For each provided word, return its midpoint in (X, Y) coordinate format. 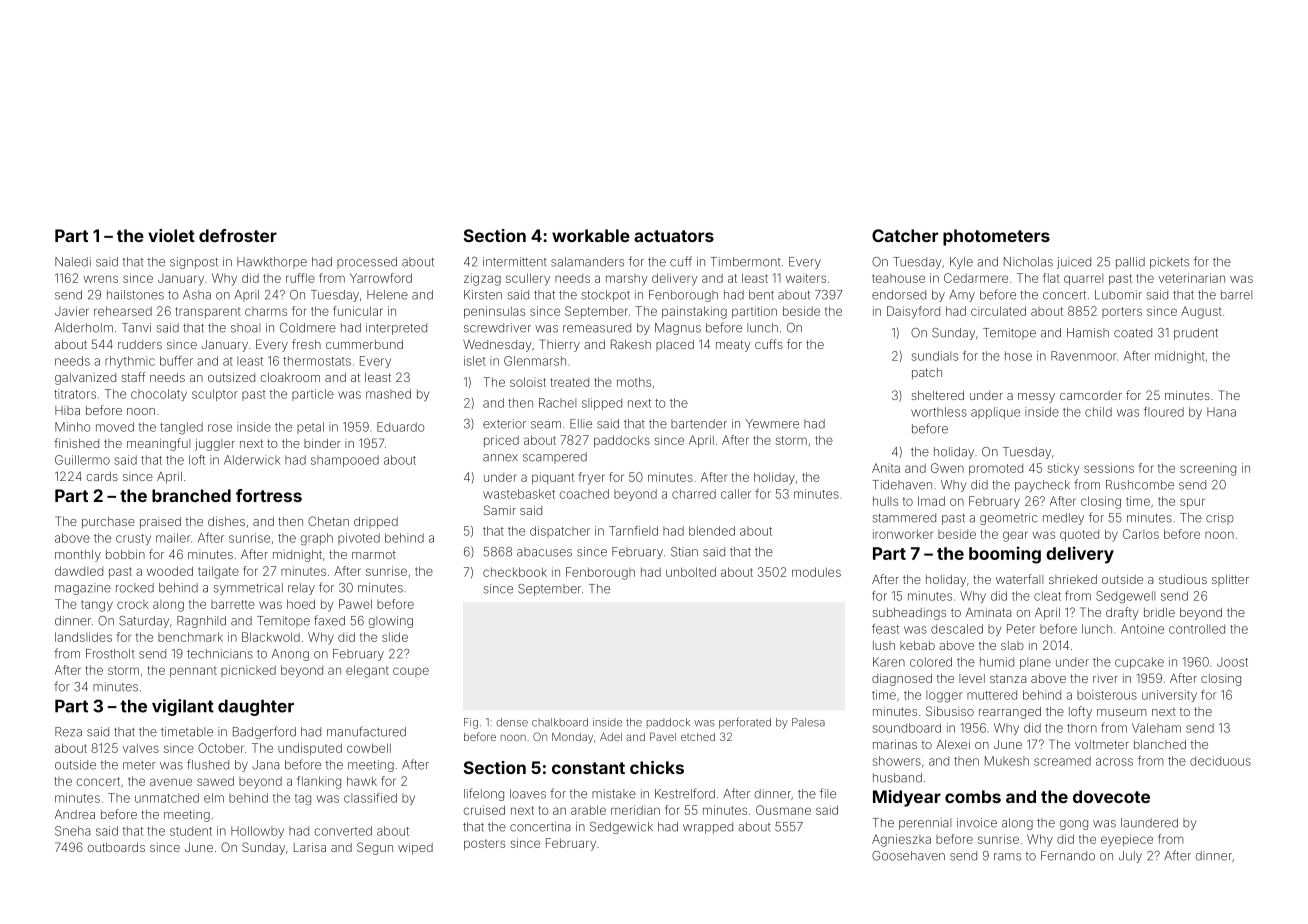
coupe (411, 672)
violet (171, 235)
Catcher (905, 235)
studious (1183, 579)
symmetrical (248, 589)
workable (591, 235)
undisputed (310, 749)
